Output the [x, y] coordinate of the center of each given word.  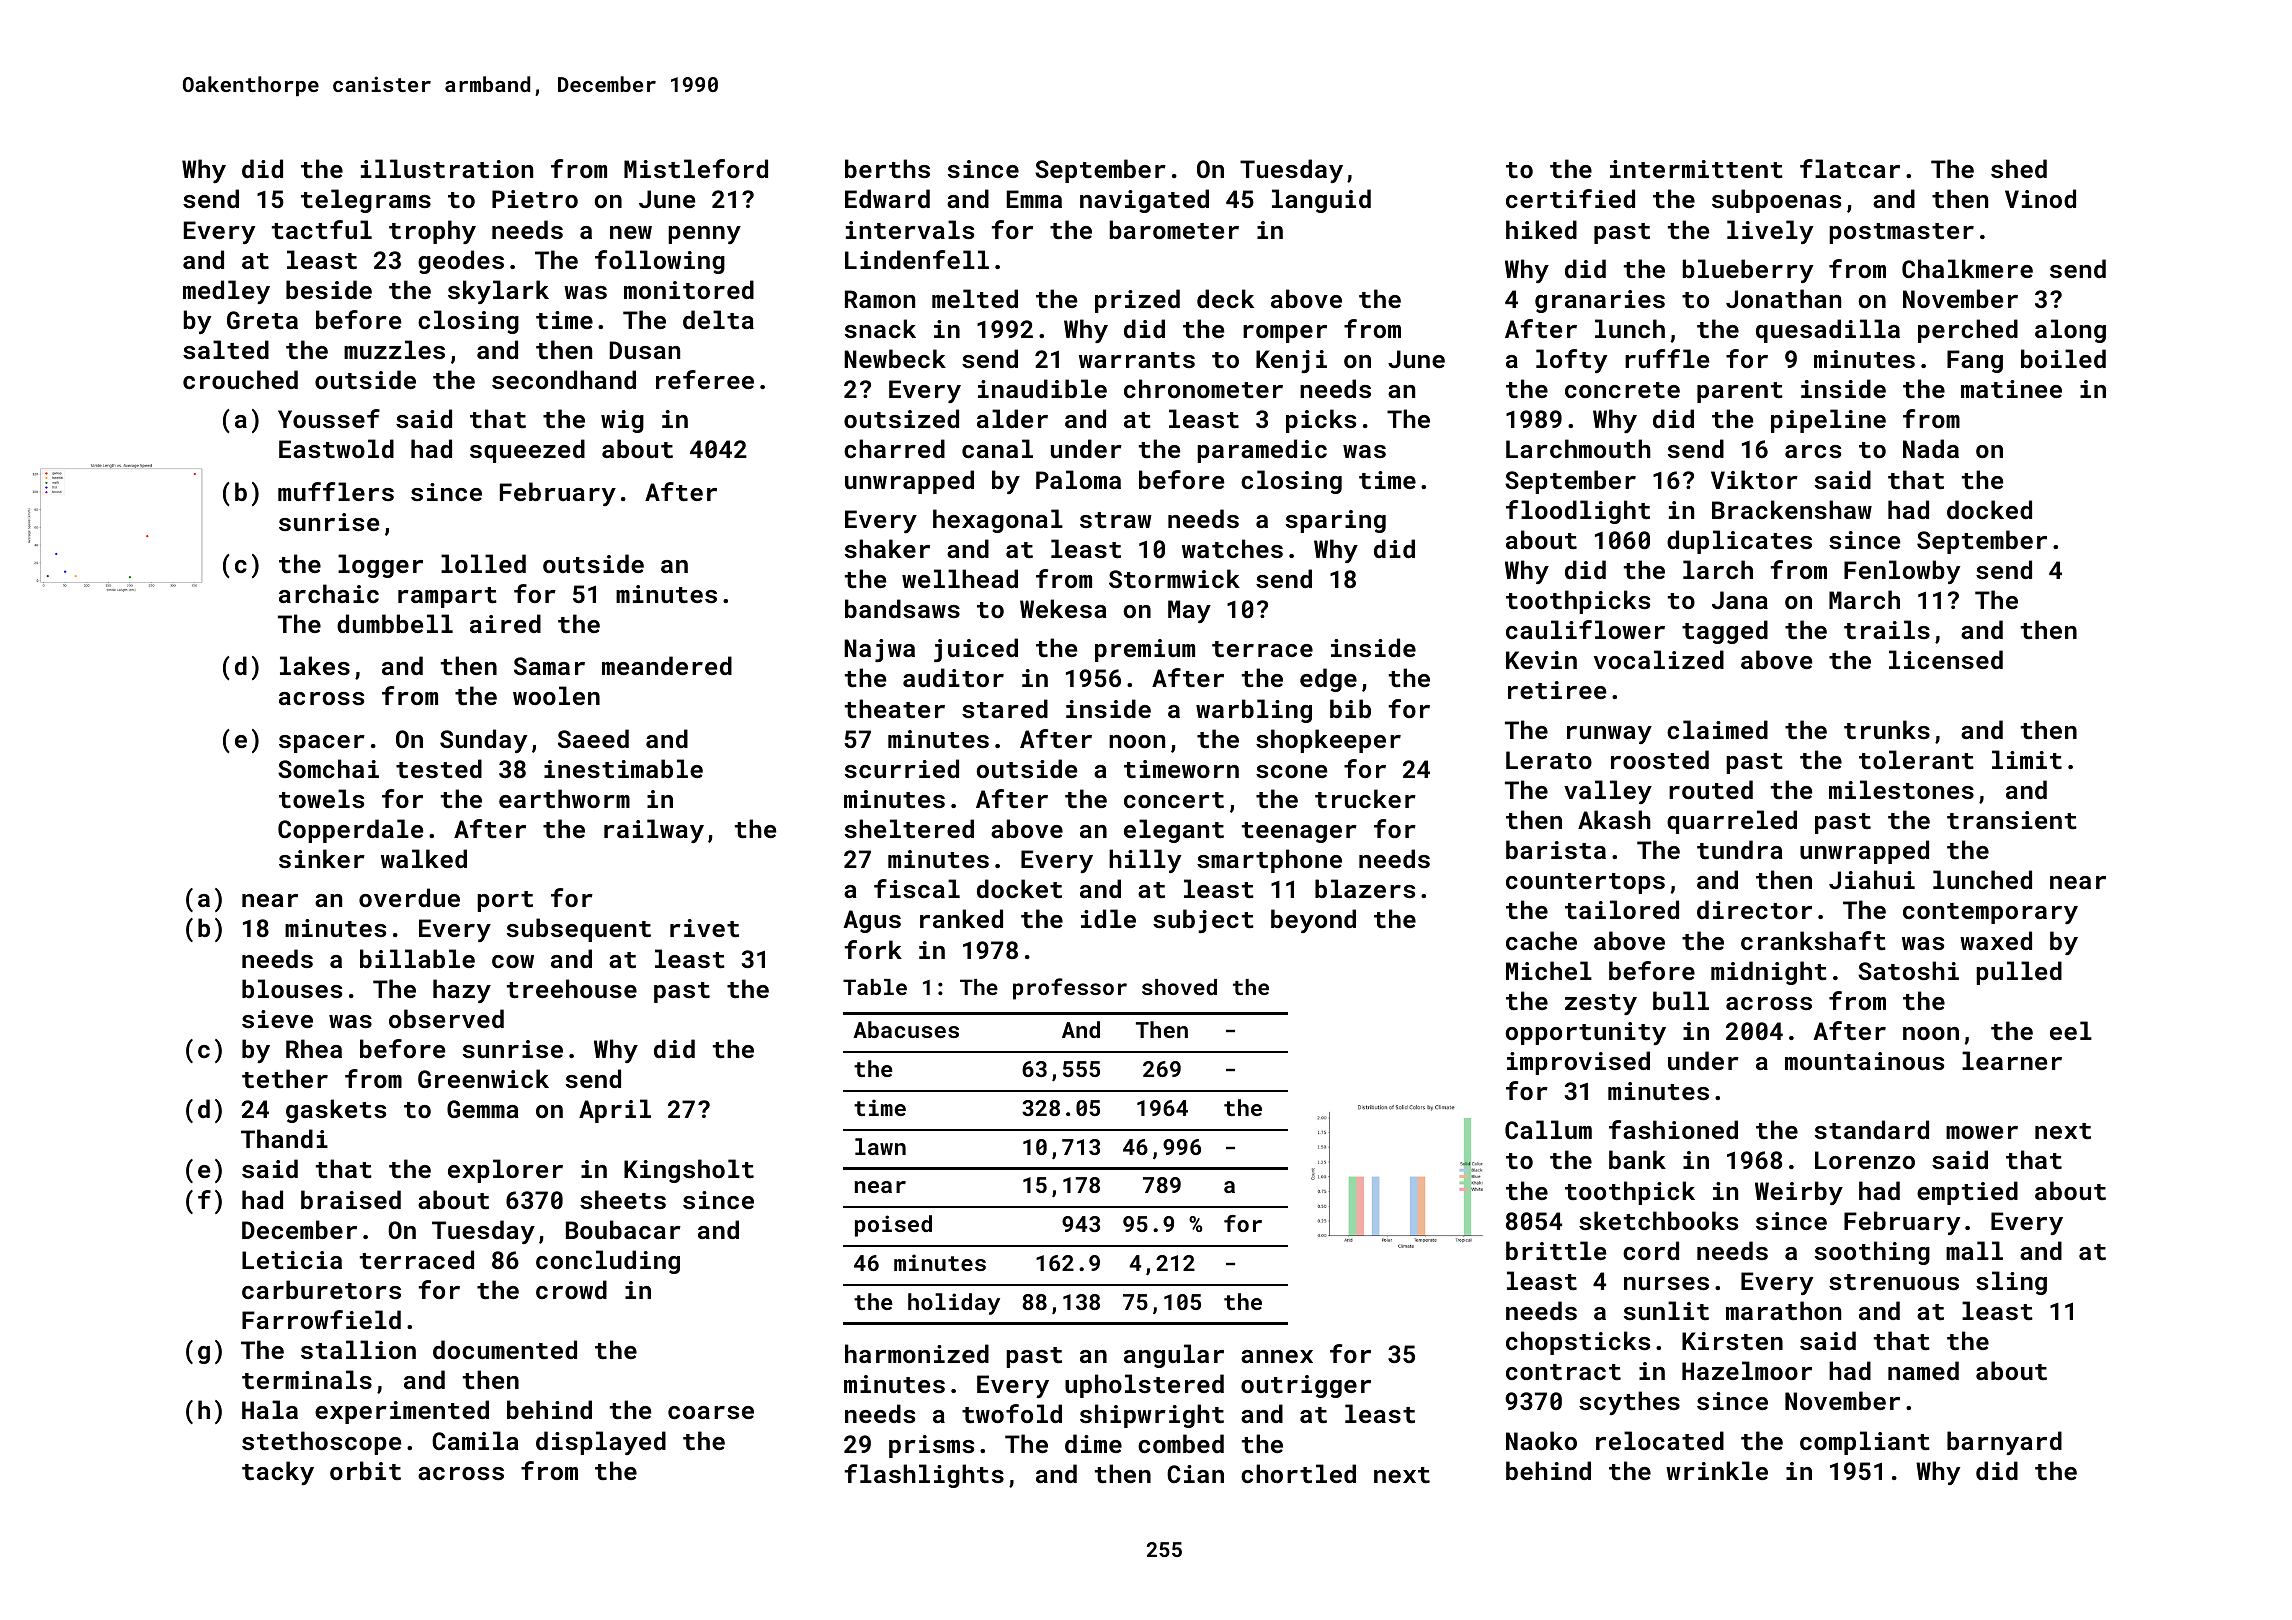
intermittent [1696, 169]
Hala [270, 1409]
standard [1872, 1129]
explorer [505, 1171]
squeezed [527, 451]
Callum [1548, 1129]
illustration [447, 168]
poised [893, 1226]
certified [1570, 198]
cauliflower [1585, 629]
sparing [1336, 521]
